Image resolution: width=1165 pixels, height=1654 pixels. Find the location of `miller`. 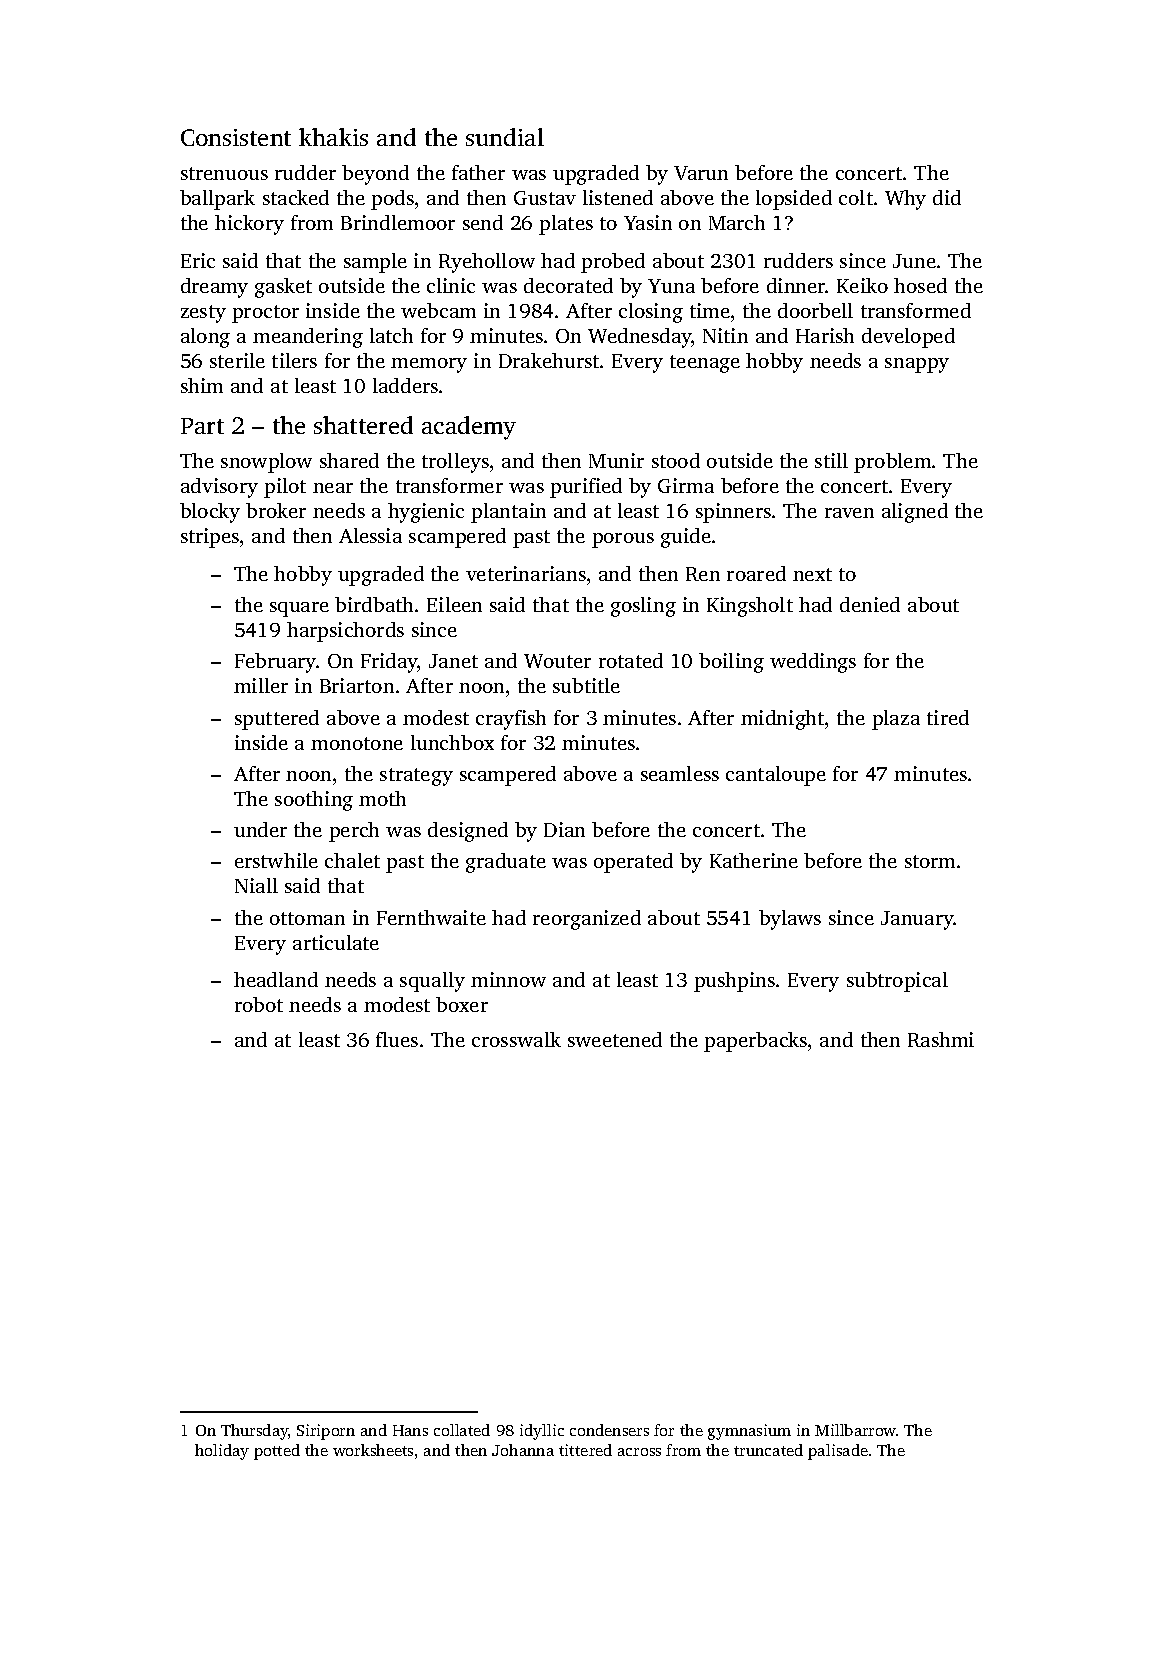

miller is located at coordinates (261, 685).
